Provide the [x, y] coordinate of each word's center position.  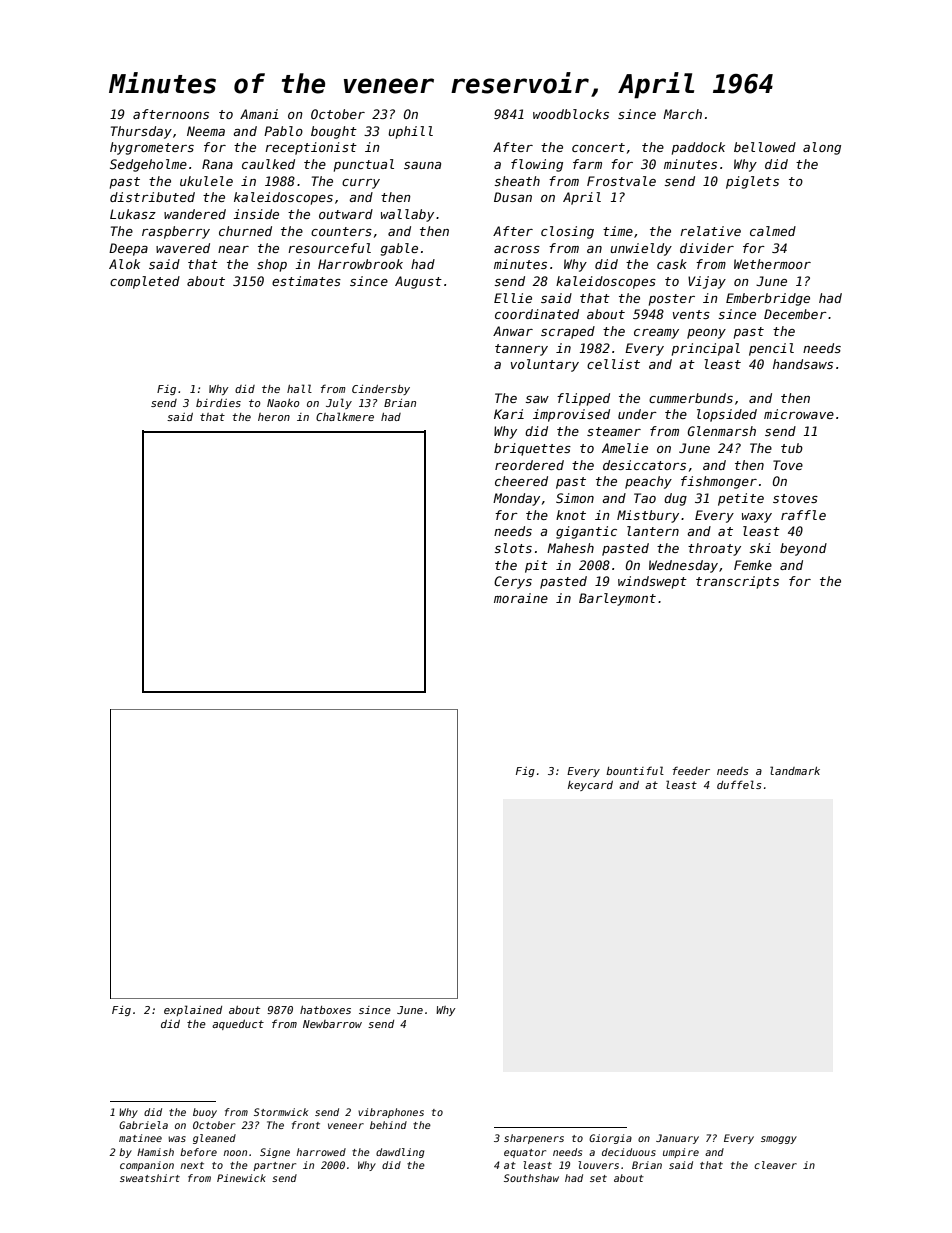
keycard [590, 786]
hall [299, 388]
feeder [691, 770]
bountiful [635, 770]
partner [274, 1166]
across [517, 249]
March [682, 114]
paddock [698, 148]
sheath [517, 181]
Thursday [141, 132]
